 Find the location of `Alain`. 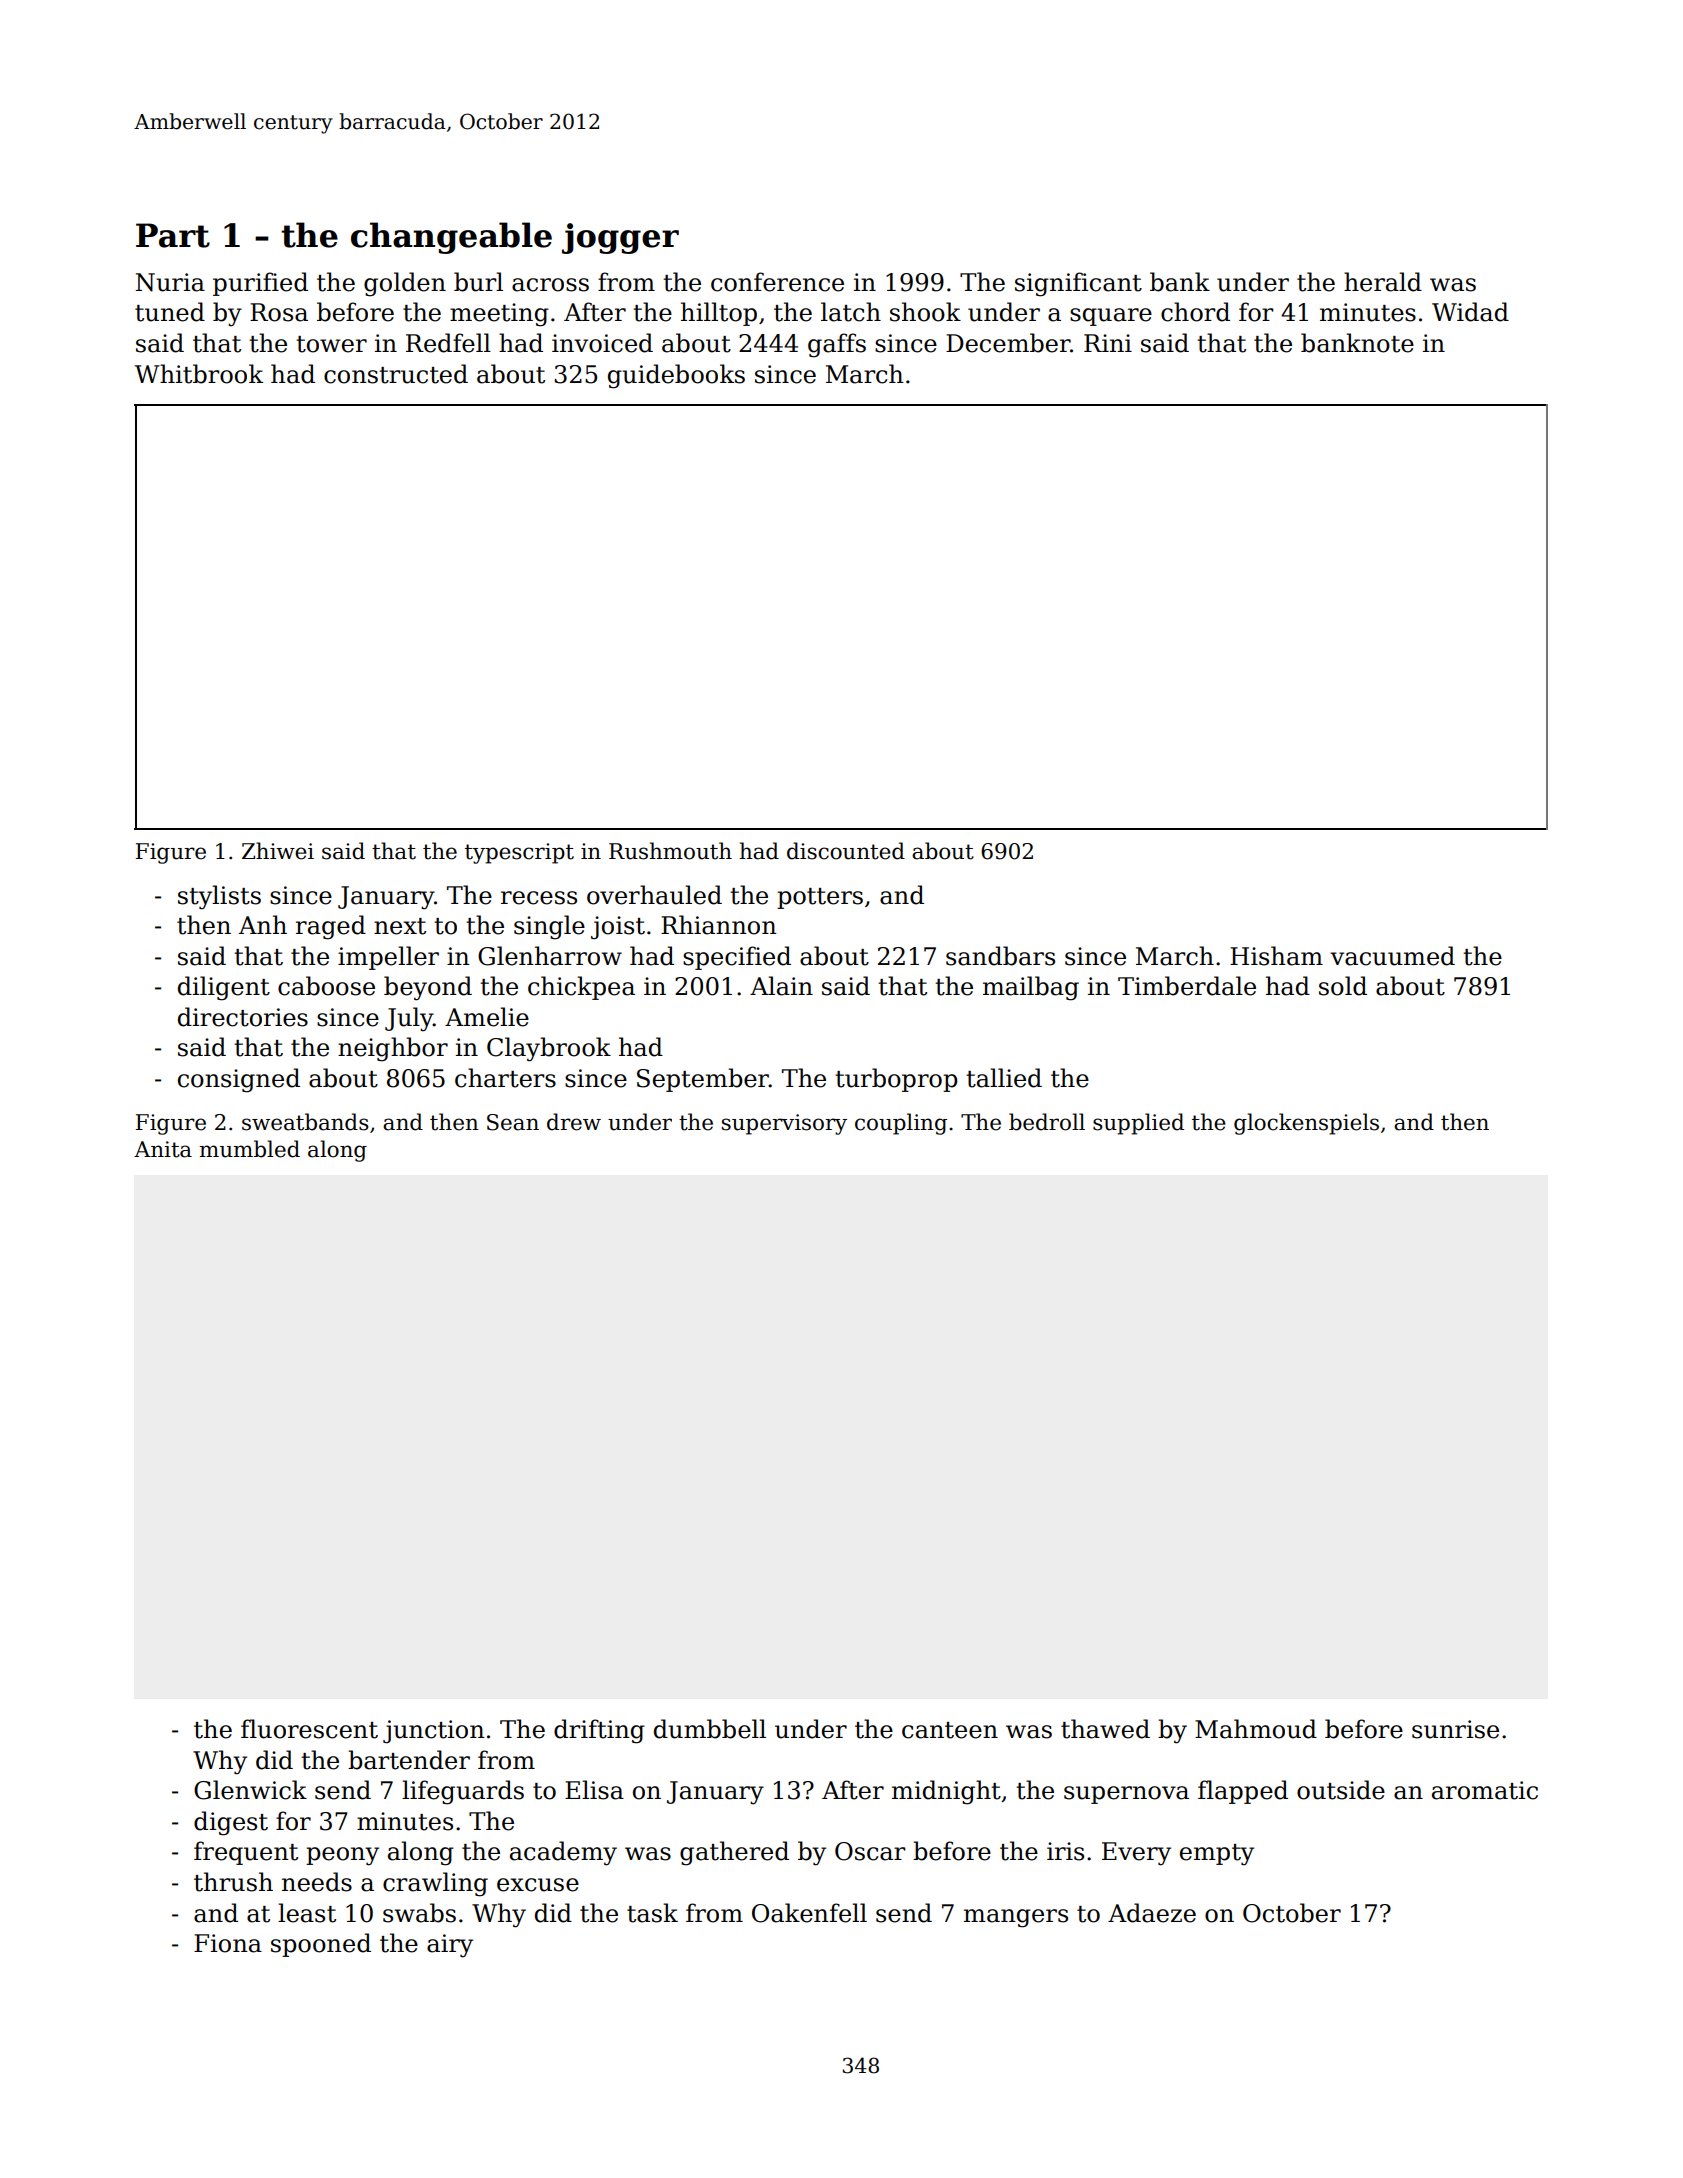

Alain is located at coordinates (781, 986).
